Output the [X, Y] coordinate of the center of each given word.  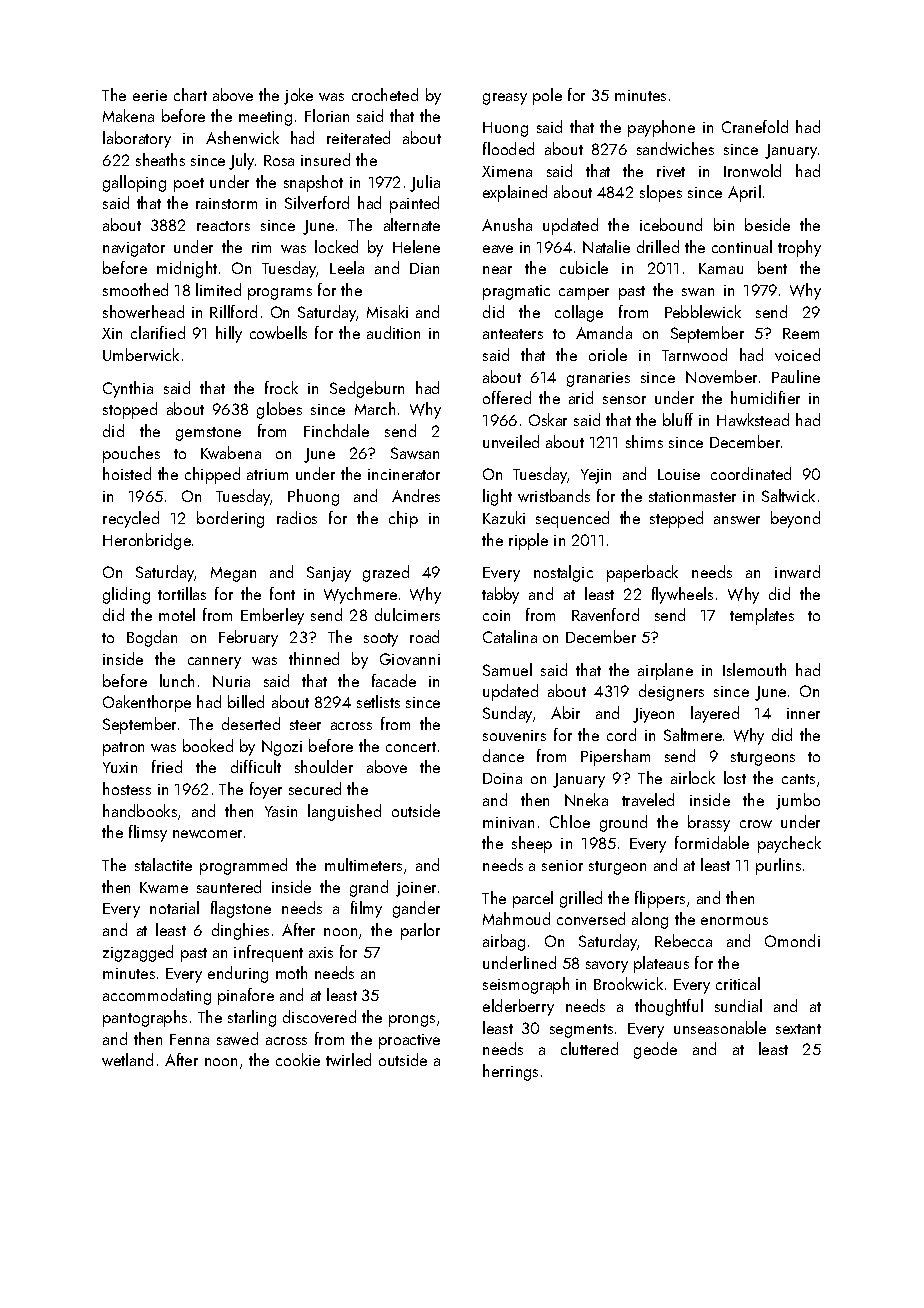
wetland [127, 1059]
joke [298, 96]
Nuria [231, 681]
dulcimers [407, 614]
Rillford [233, 311]
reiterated [358, 137]
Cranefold [755, 126]
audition [393, 332]
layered [715, 714]
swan [698, 292]
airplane [665, 671]
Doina [502, 778]
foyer [266, 790]
